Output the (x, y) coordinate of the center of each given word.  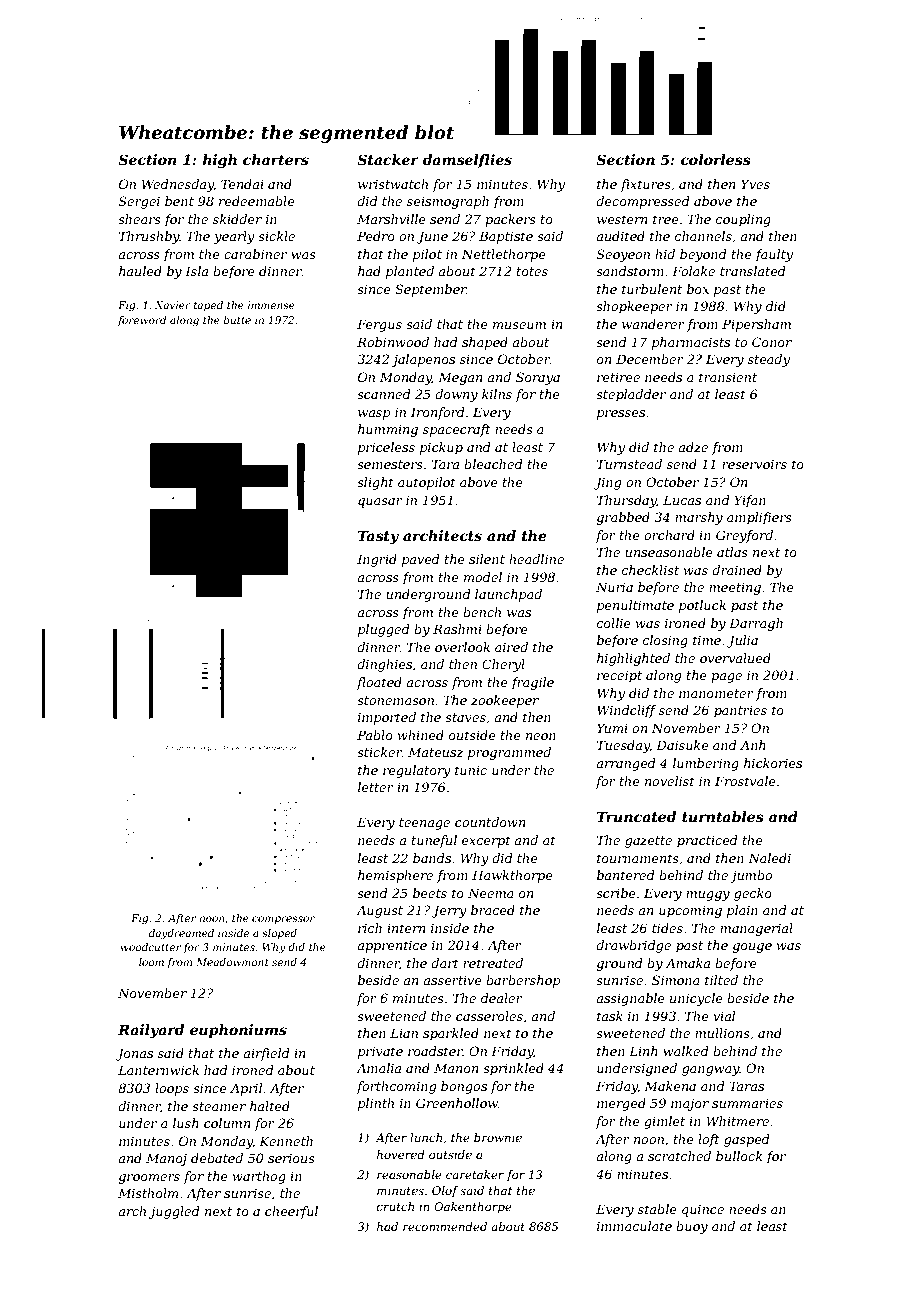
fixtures (645, 185)
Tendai (242, 184)
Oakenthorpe (473, 1208)
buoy (692, 1227)
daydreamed (181, 934)
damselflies (467, 161)
